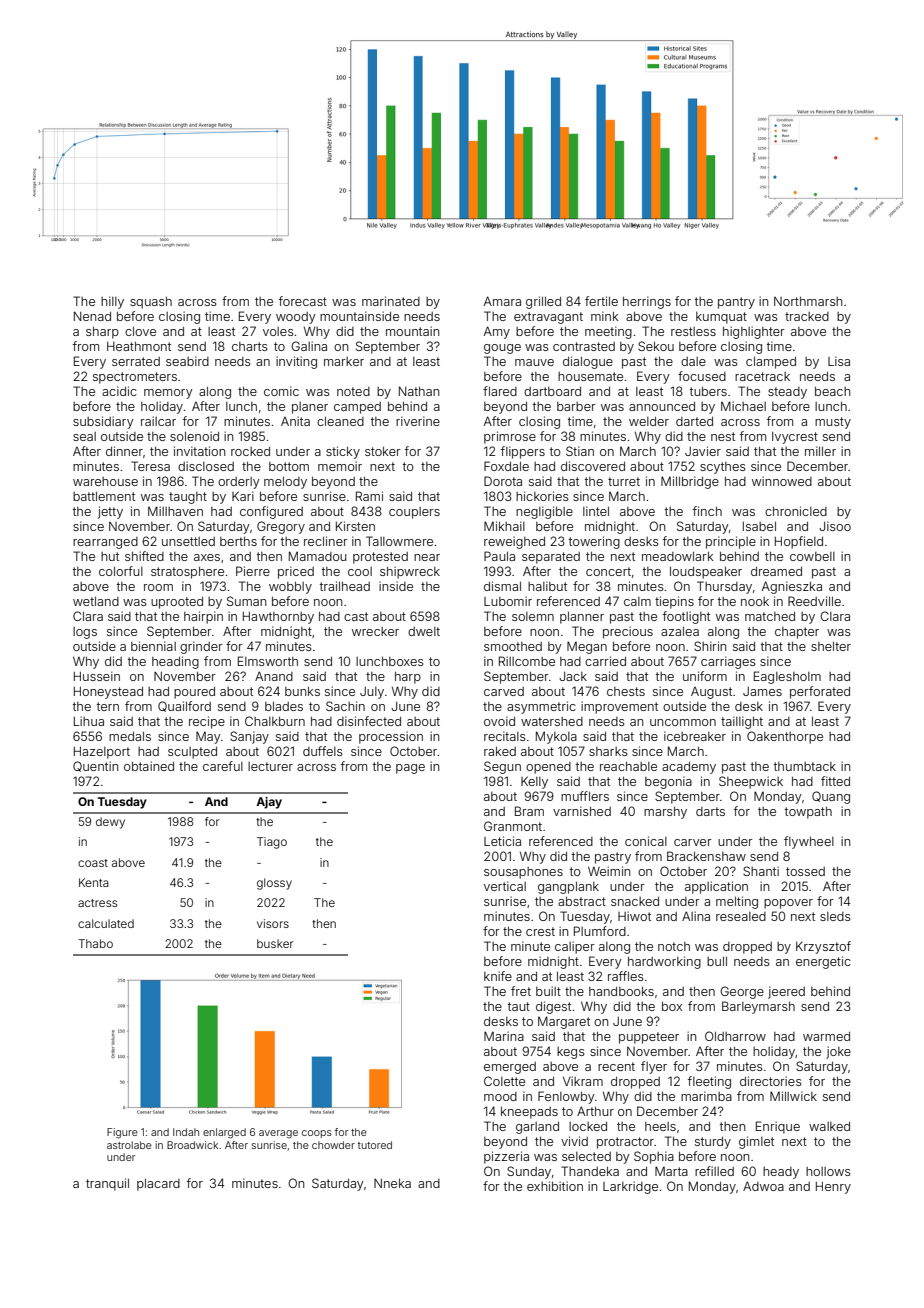 Image resolution: width=924 pixels, height=1308 pixels. Describe the element at coordinates (693, 331) in the screenshot. I see `restless` at that location.
